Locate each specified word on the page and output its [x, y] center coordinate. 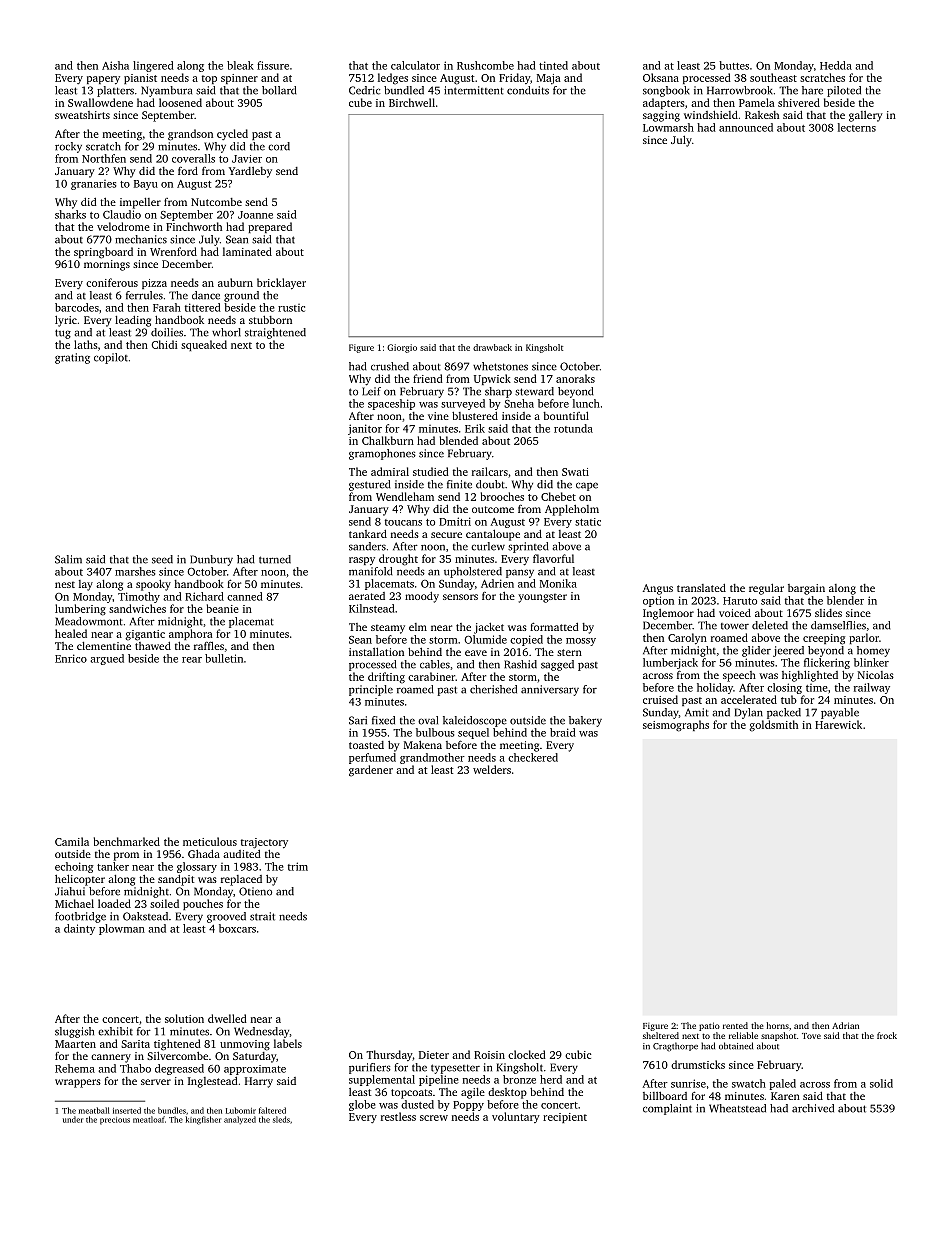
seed [162, 559]
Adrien [497, 583]
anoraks [575, 378]
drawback [492, 347]
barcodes [77, 307]
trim [298, 866]
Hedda [836, 65]
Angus [658, 589]
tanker [113, 866]
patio [709, 1026]
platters [115, 91]
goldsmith [773, 726]
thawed [153, 646]
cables [435, 664]
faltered [272, 1110]
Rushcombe [485, 65]
